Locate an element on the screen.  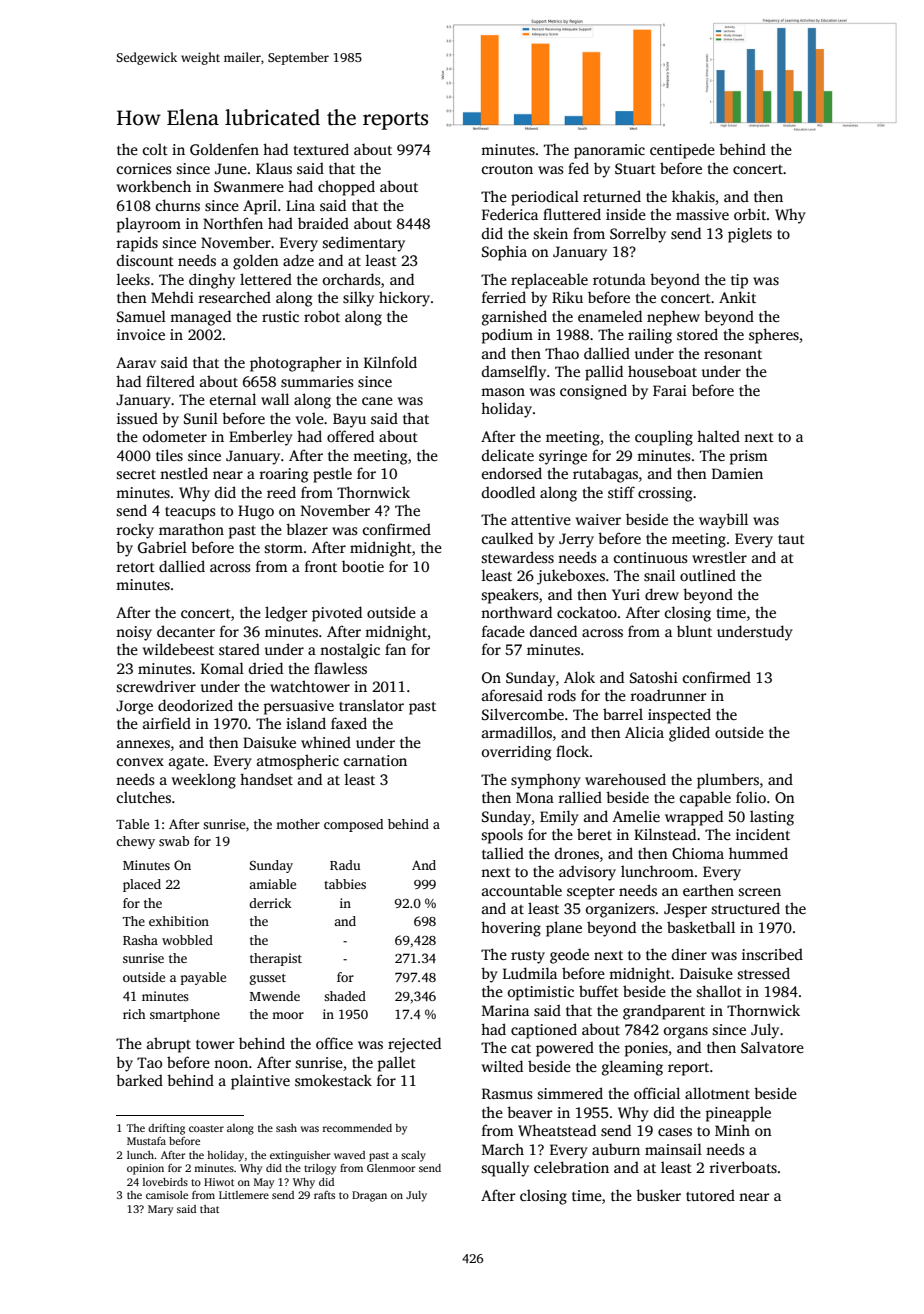
Dragan is located at coordinates (369, 1196).
